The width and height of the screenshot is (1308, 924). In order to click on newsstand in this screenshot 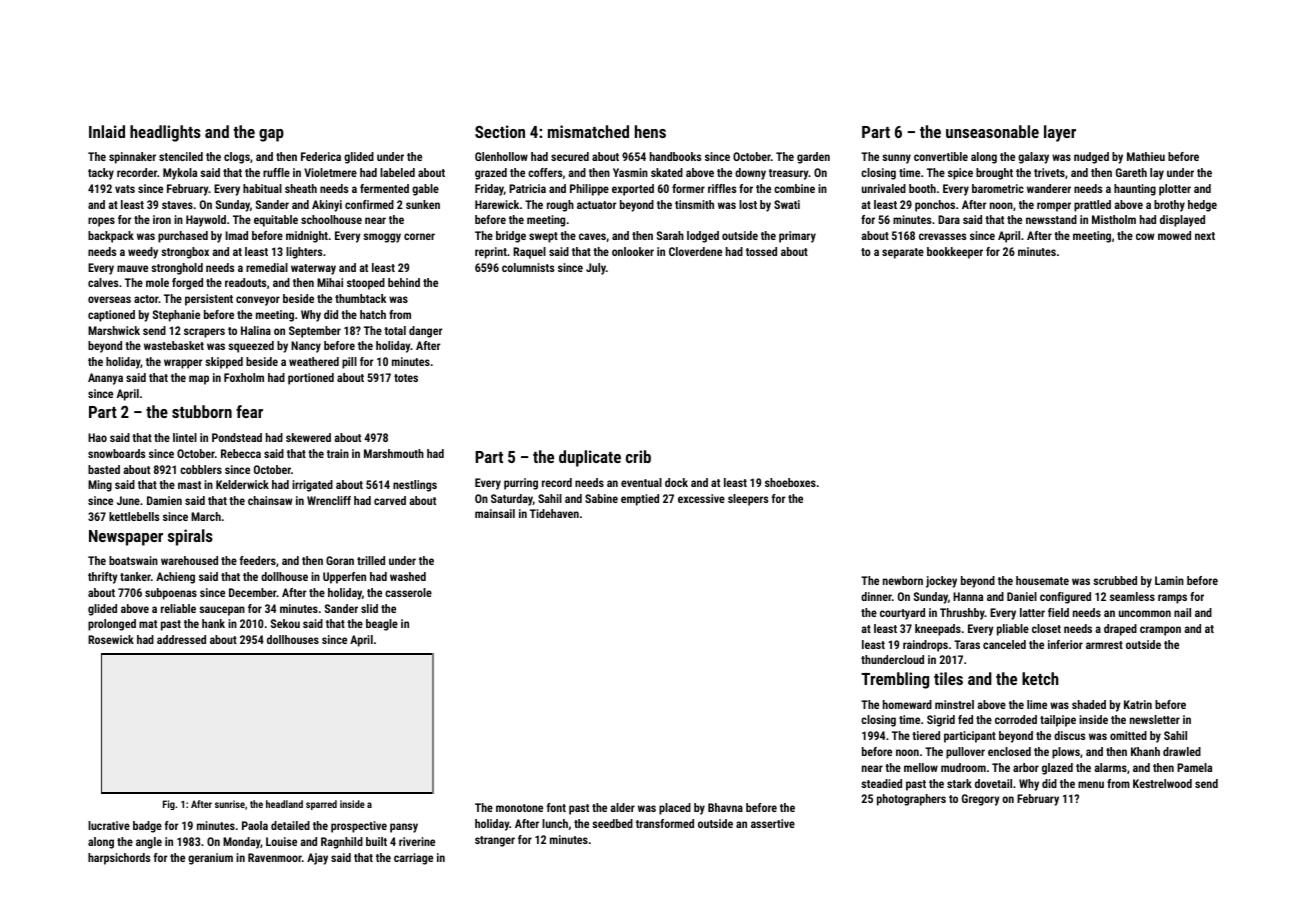, I will do `click(1051, 219)`.
